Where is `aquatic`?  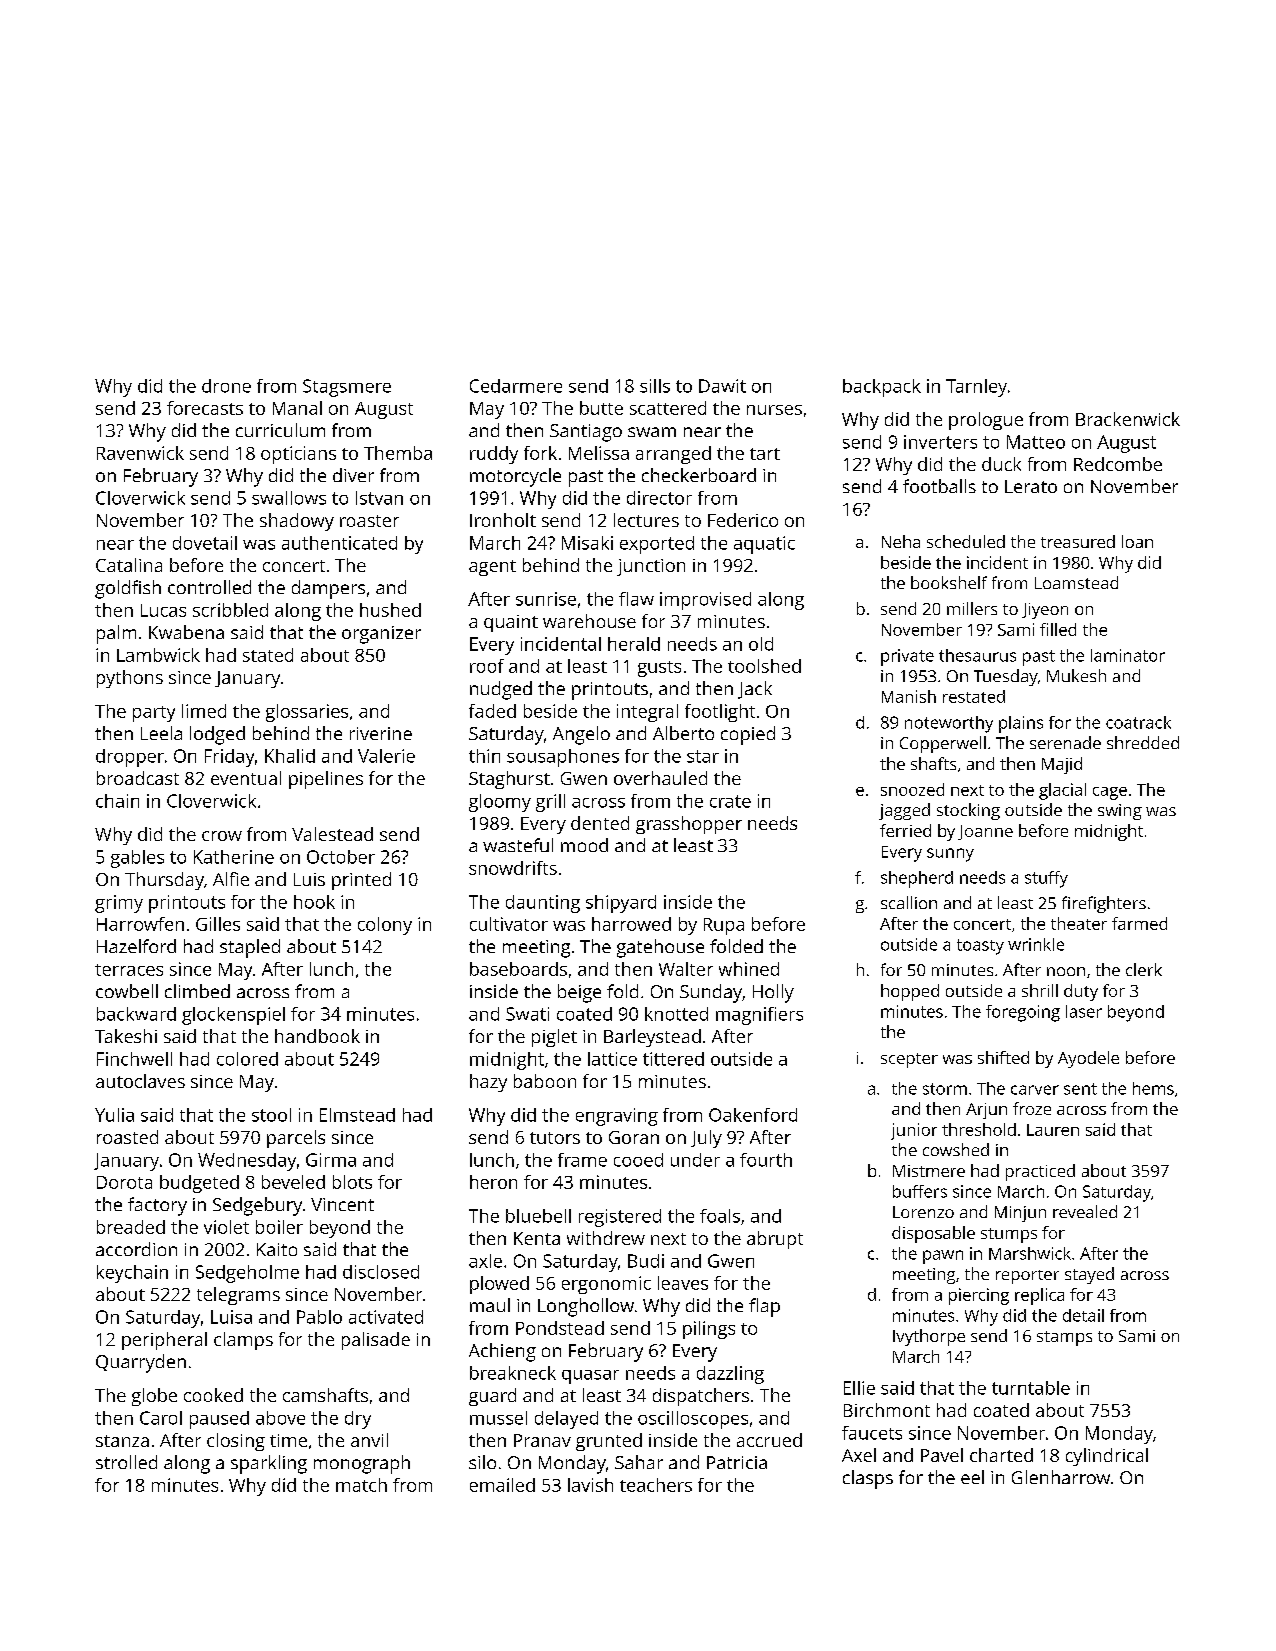
aquatic is located at coordinates (764, 545).
